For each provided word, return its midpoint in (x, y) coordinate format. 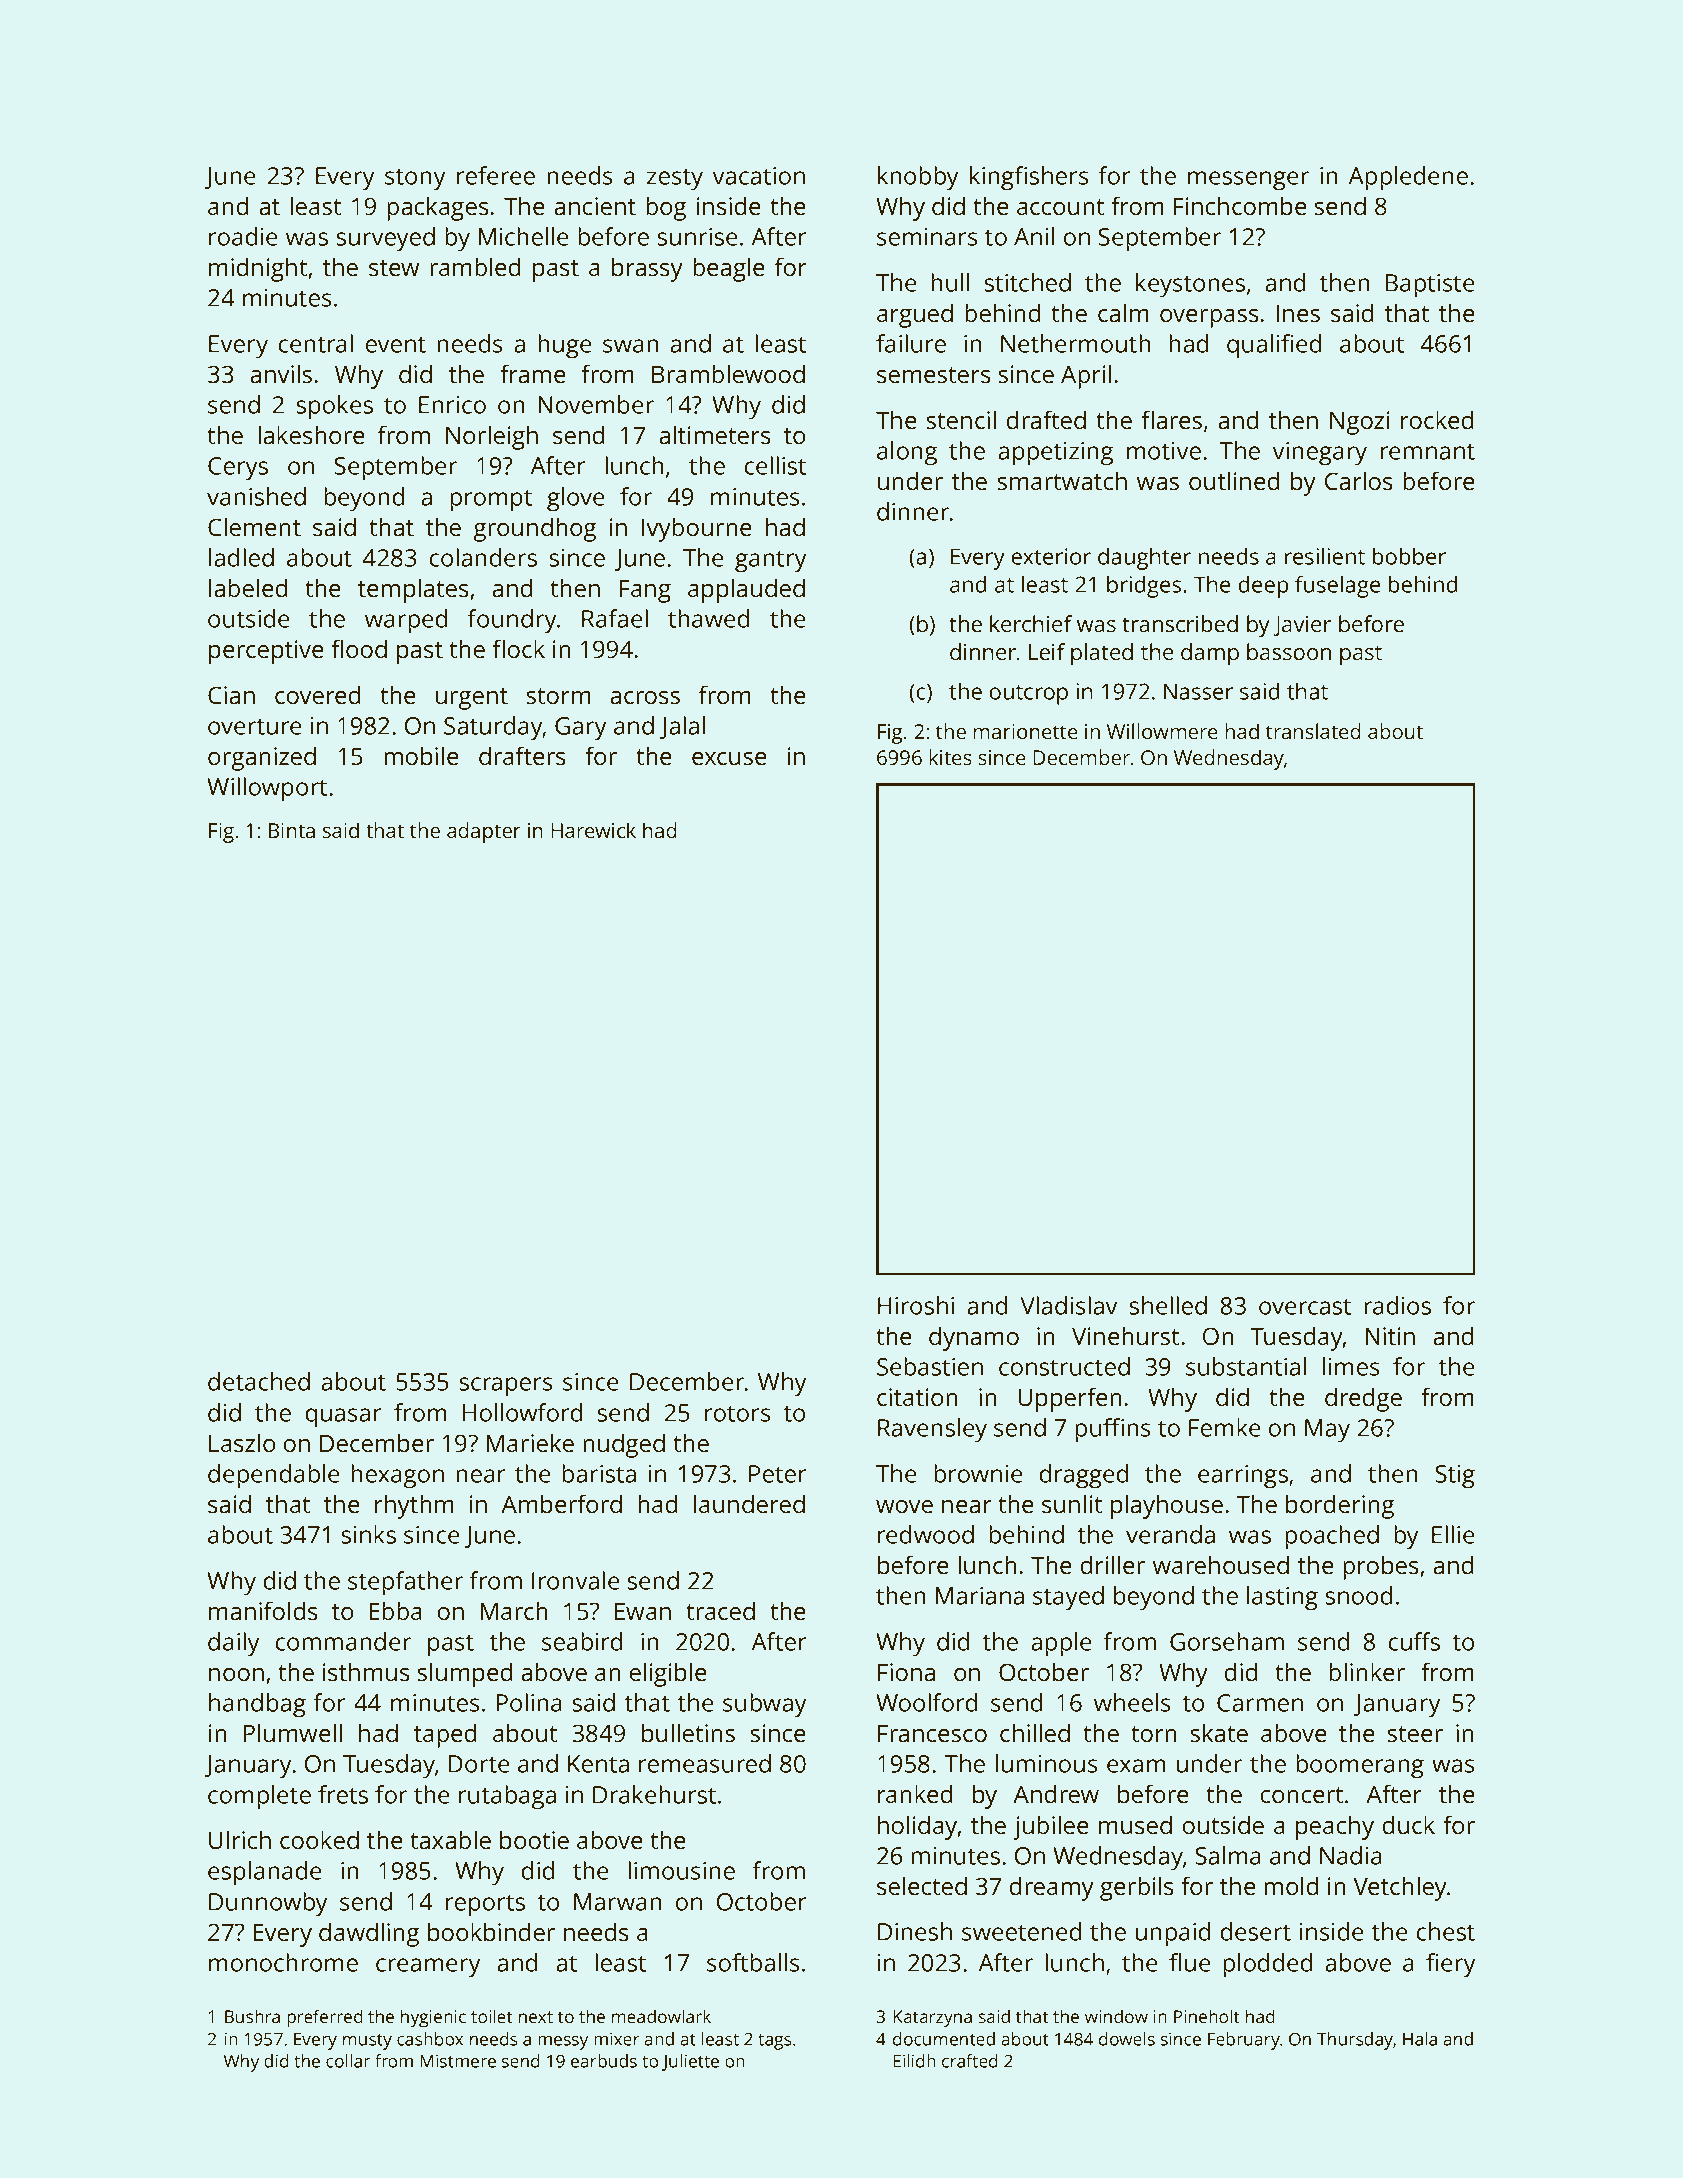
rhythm (414, 1506)
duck (1409, 1824)
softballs (753, 1962)
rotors (738, 1413)
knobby (918, 178)
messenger (1248, 181)
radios (1397, 1305)
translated (1313, 731)
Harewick (593, 830)
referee (496, 175)
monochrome (283, 1962)
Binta (292, 830)
